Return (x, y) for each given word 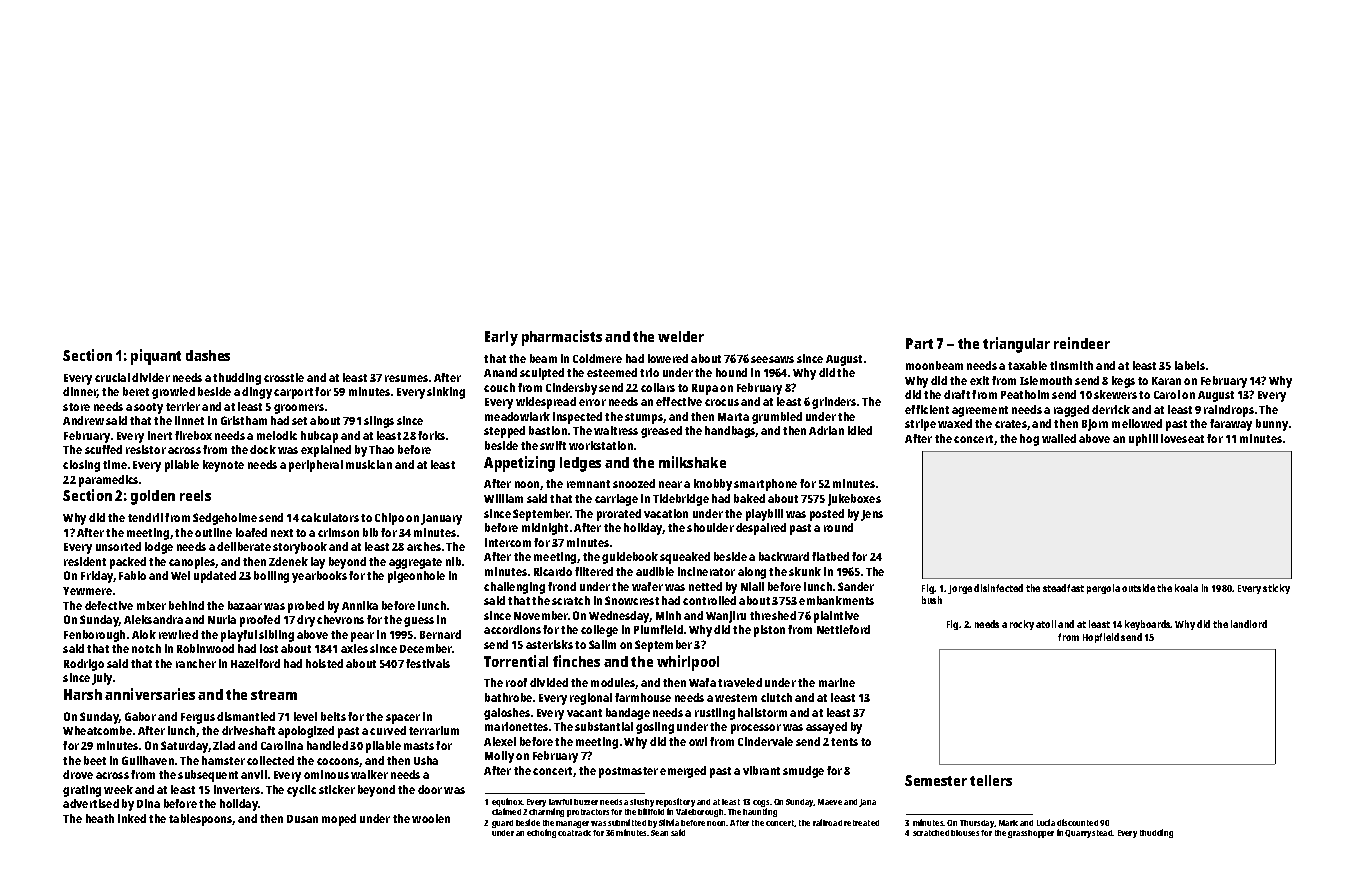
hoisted (324, 663)
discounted (1077, 822)
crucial (112, 377)
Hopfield (1101, 638)
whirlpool (688, 663)
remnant (588, 484)
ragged (1071, 411)
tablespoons (201, 820)
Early (501, 338)
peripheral (316, 466)
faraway (1231, 425)
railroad (827, 822)
